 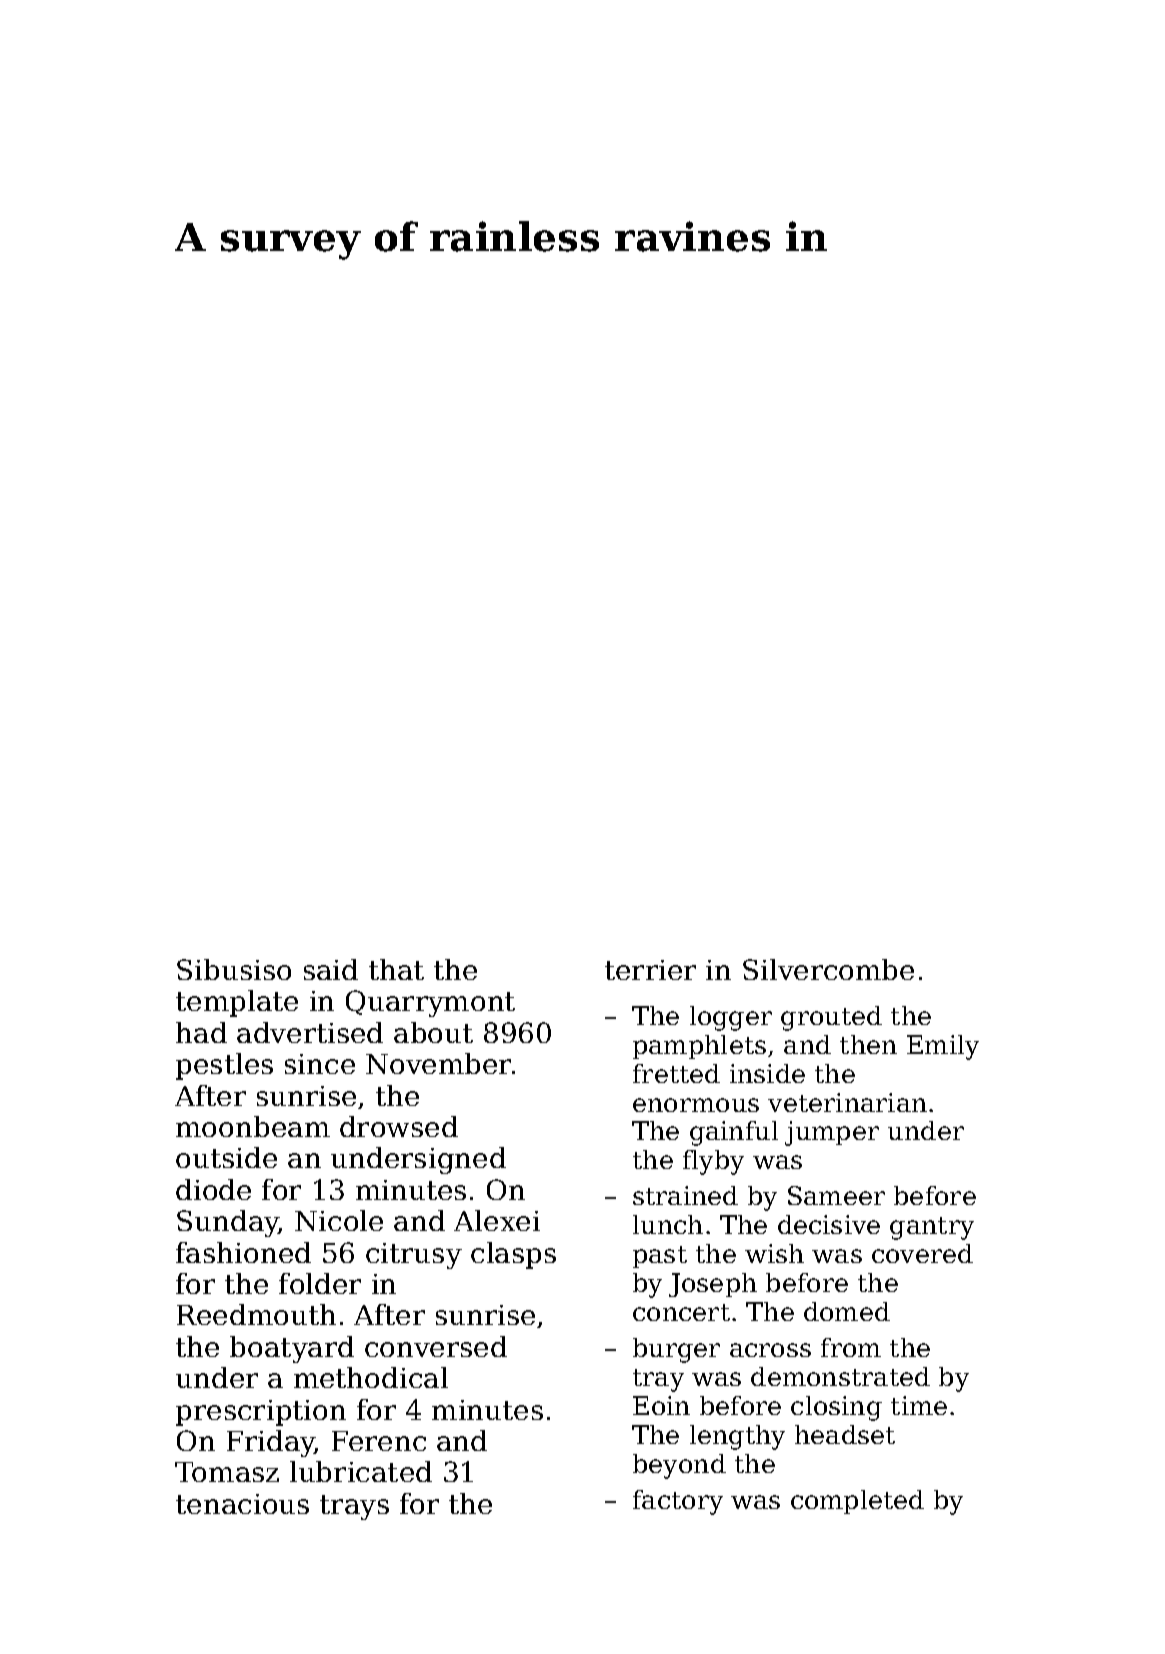 I want to click on terrier, so click(x=650, y=970).
